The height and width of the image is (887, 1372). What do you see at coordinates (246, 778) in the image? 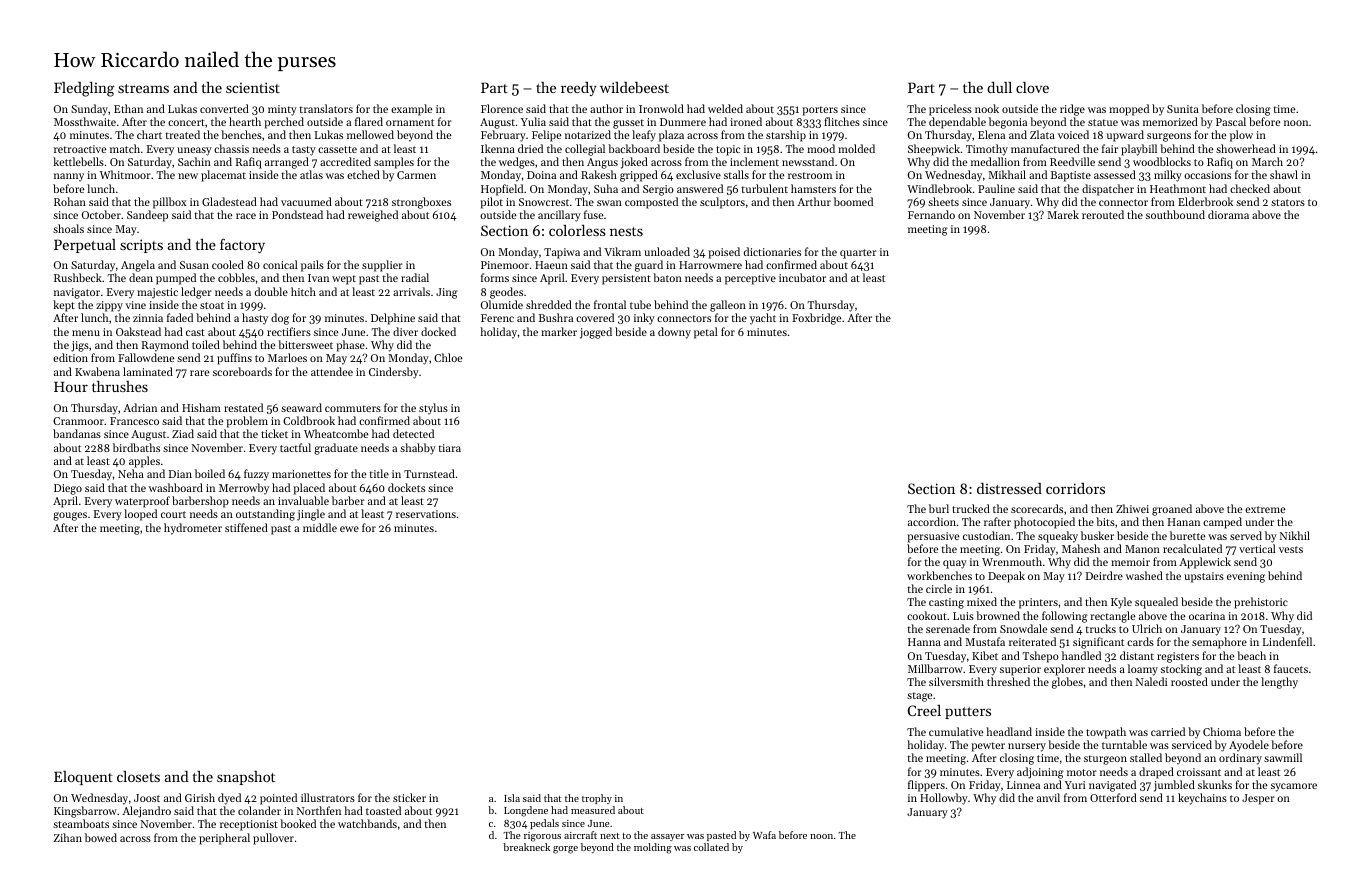
I see `snapshot` at bounding box center [246, 778].
